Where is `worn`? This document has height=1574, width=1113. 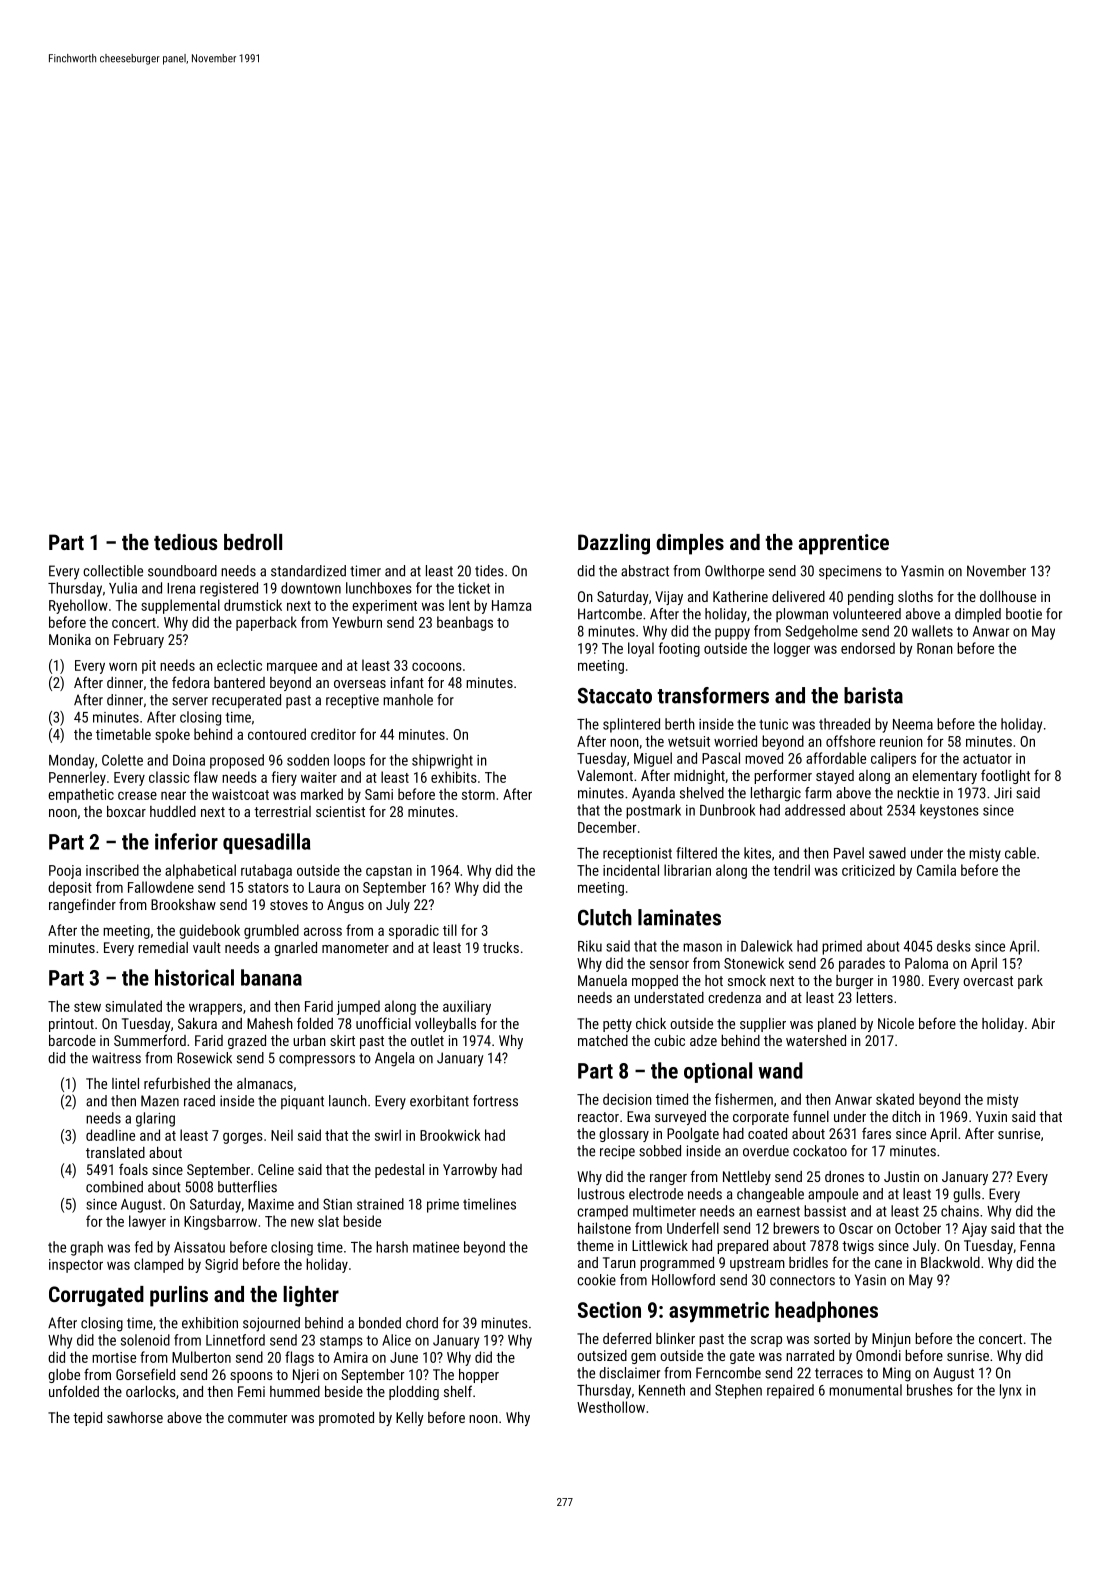
worn is located at coordinates (123, 666).
